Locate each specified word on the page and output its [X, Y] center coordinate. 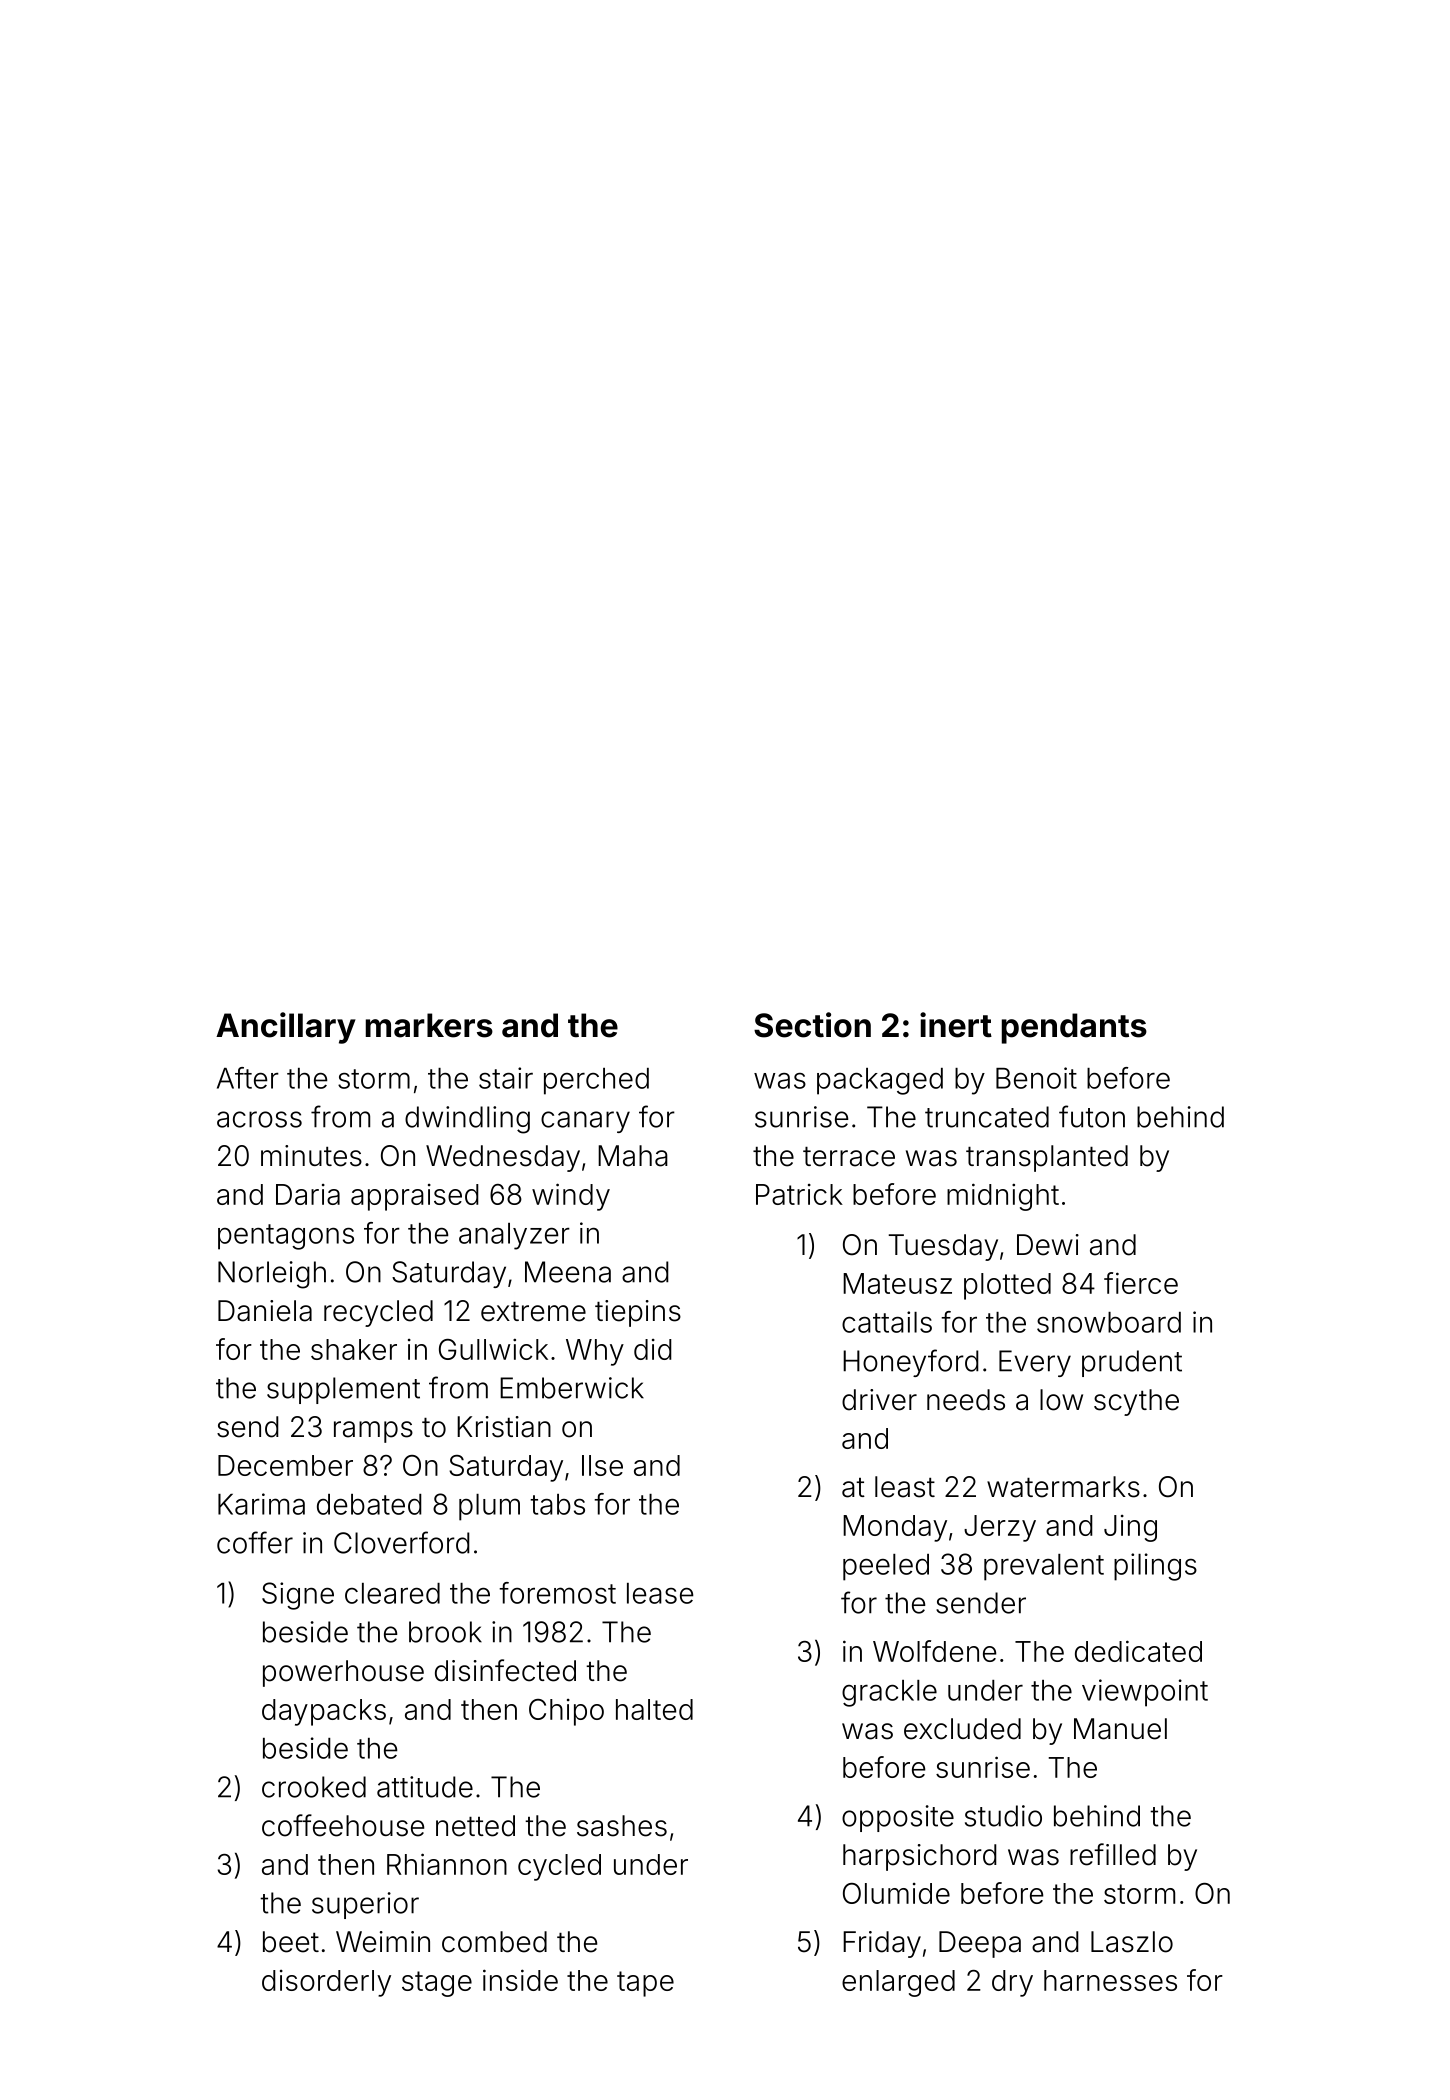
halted [654, 1709]
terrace [849, 1157]
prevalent [1044, 1567]
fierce [1141, 1283]
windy [571, 1197]
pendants [1074, 1028]
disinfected [505, 1670]
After [248, 1078]
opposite [898, 1818]
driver [879, 1400]
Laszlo [1132, 1942]
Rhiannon [447, 1864]
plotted [1007, 1286]
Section [812, 1025]
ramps [373, 1432]
